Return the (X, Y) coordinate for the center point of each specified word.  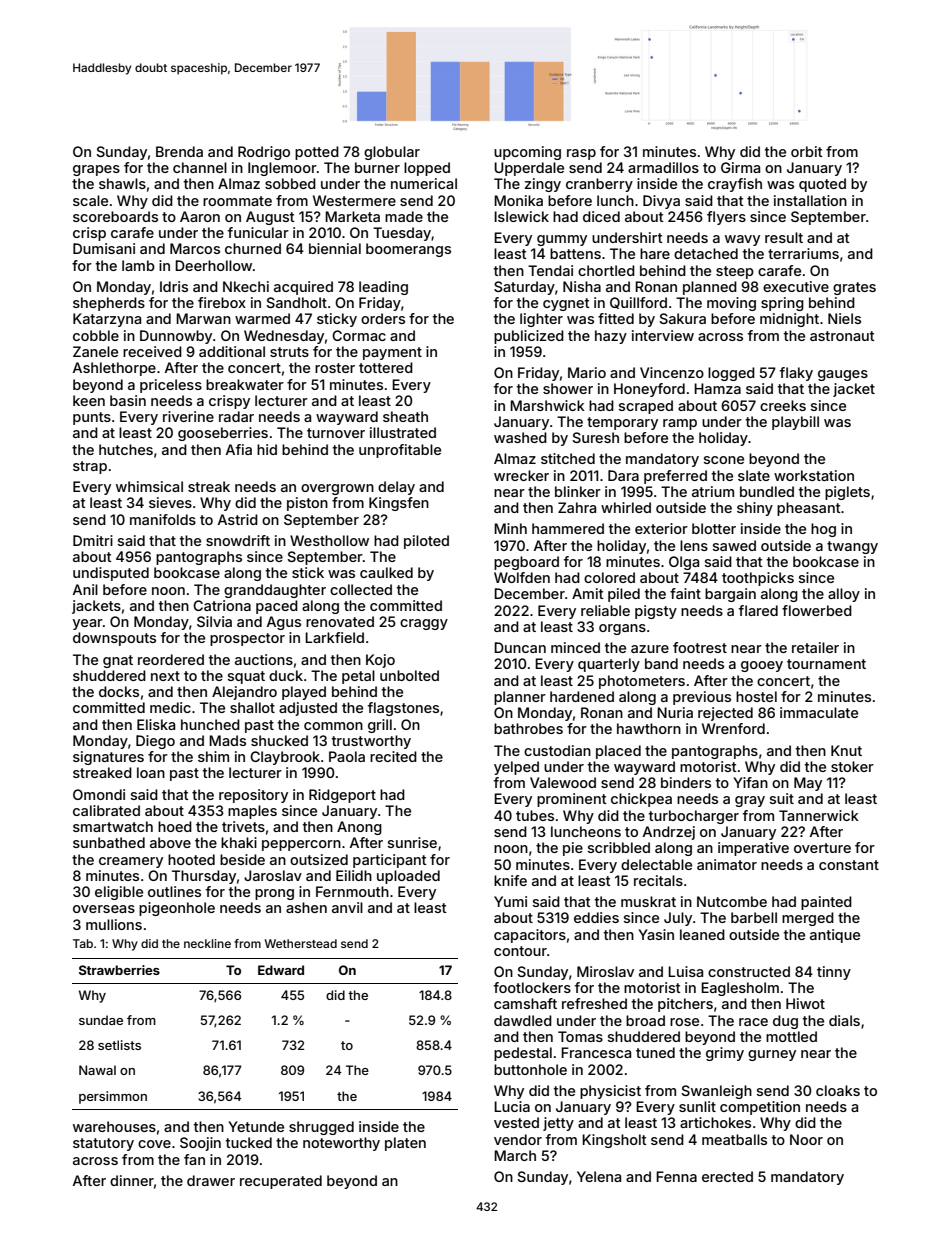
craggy (424, 624)
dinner (132, 1180)
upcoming (527, 153)
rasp (581, 154)
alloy (844, 595)
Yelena (599, 1176)
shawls (122, 183)
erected (727, 1176)
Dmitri (93, 540)
